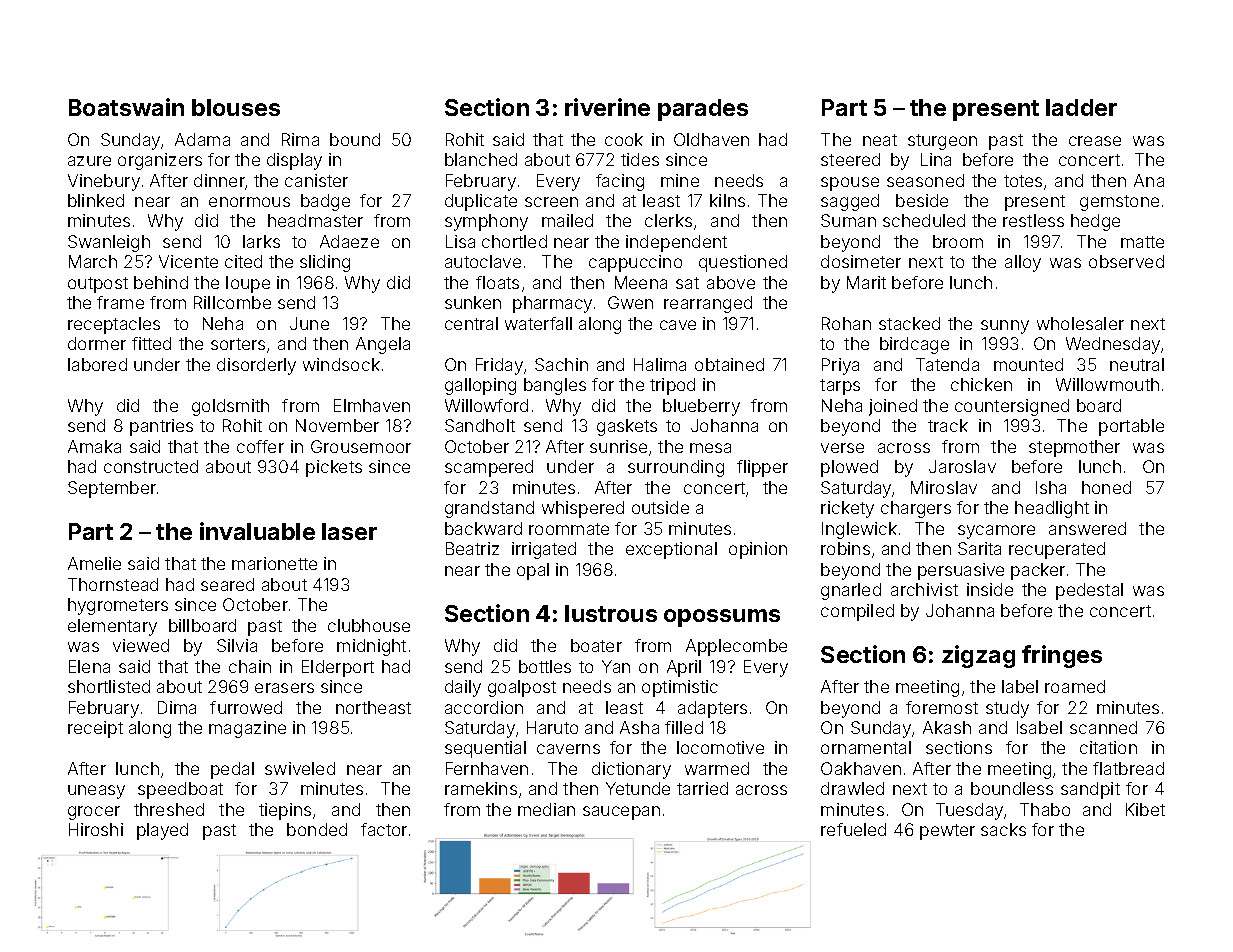  What do you see at coordinates (1080, 323) in the screenshot?
I see `wholesaler` at bounding box center [1080, 323].
